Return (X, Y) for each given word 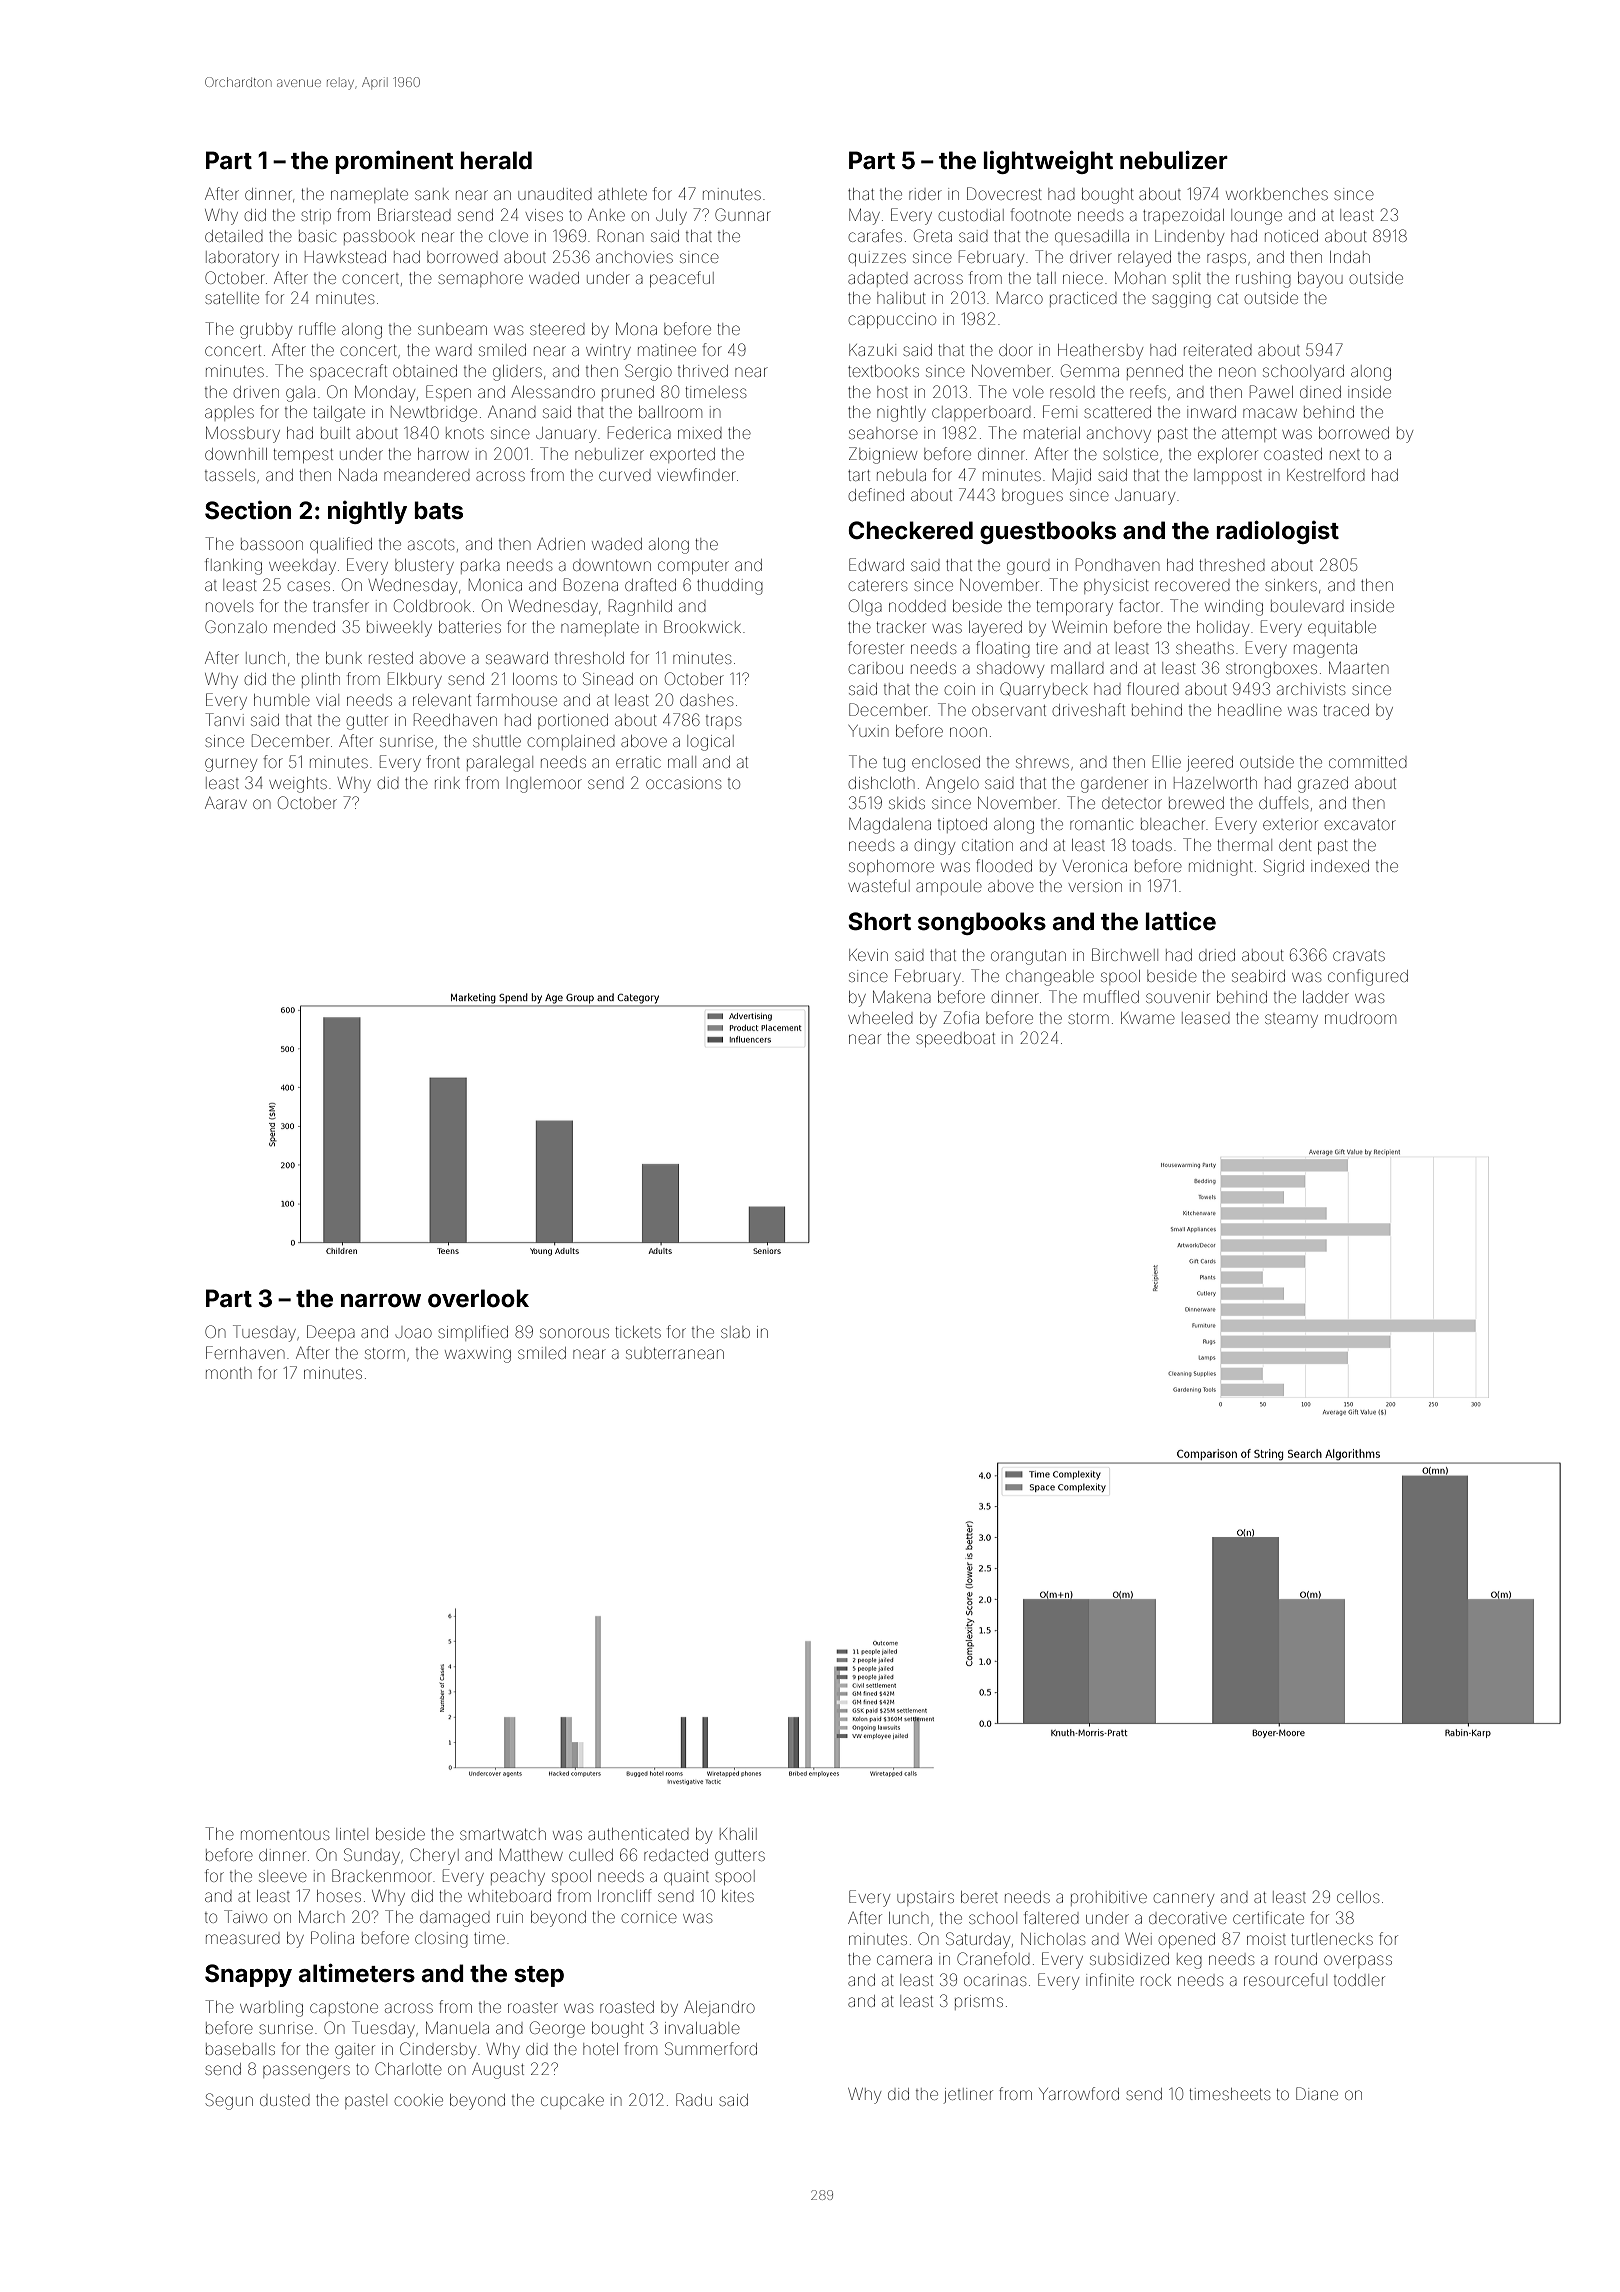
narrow (381, 1301)
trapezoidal (1183, 216)
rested (391, 658)
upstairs (925, 1898)
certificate (1268, 1917)
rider (925, 194)
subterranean (675, 1353)
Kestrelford (1326, 474)
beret (979, 1897)
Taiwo (245, 1916)
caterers (878, 585)
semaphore (480, 279)
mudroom (1360, 1018)
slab (735, 1332)
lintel (352, 1834)
